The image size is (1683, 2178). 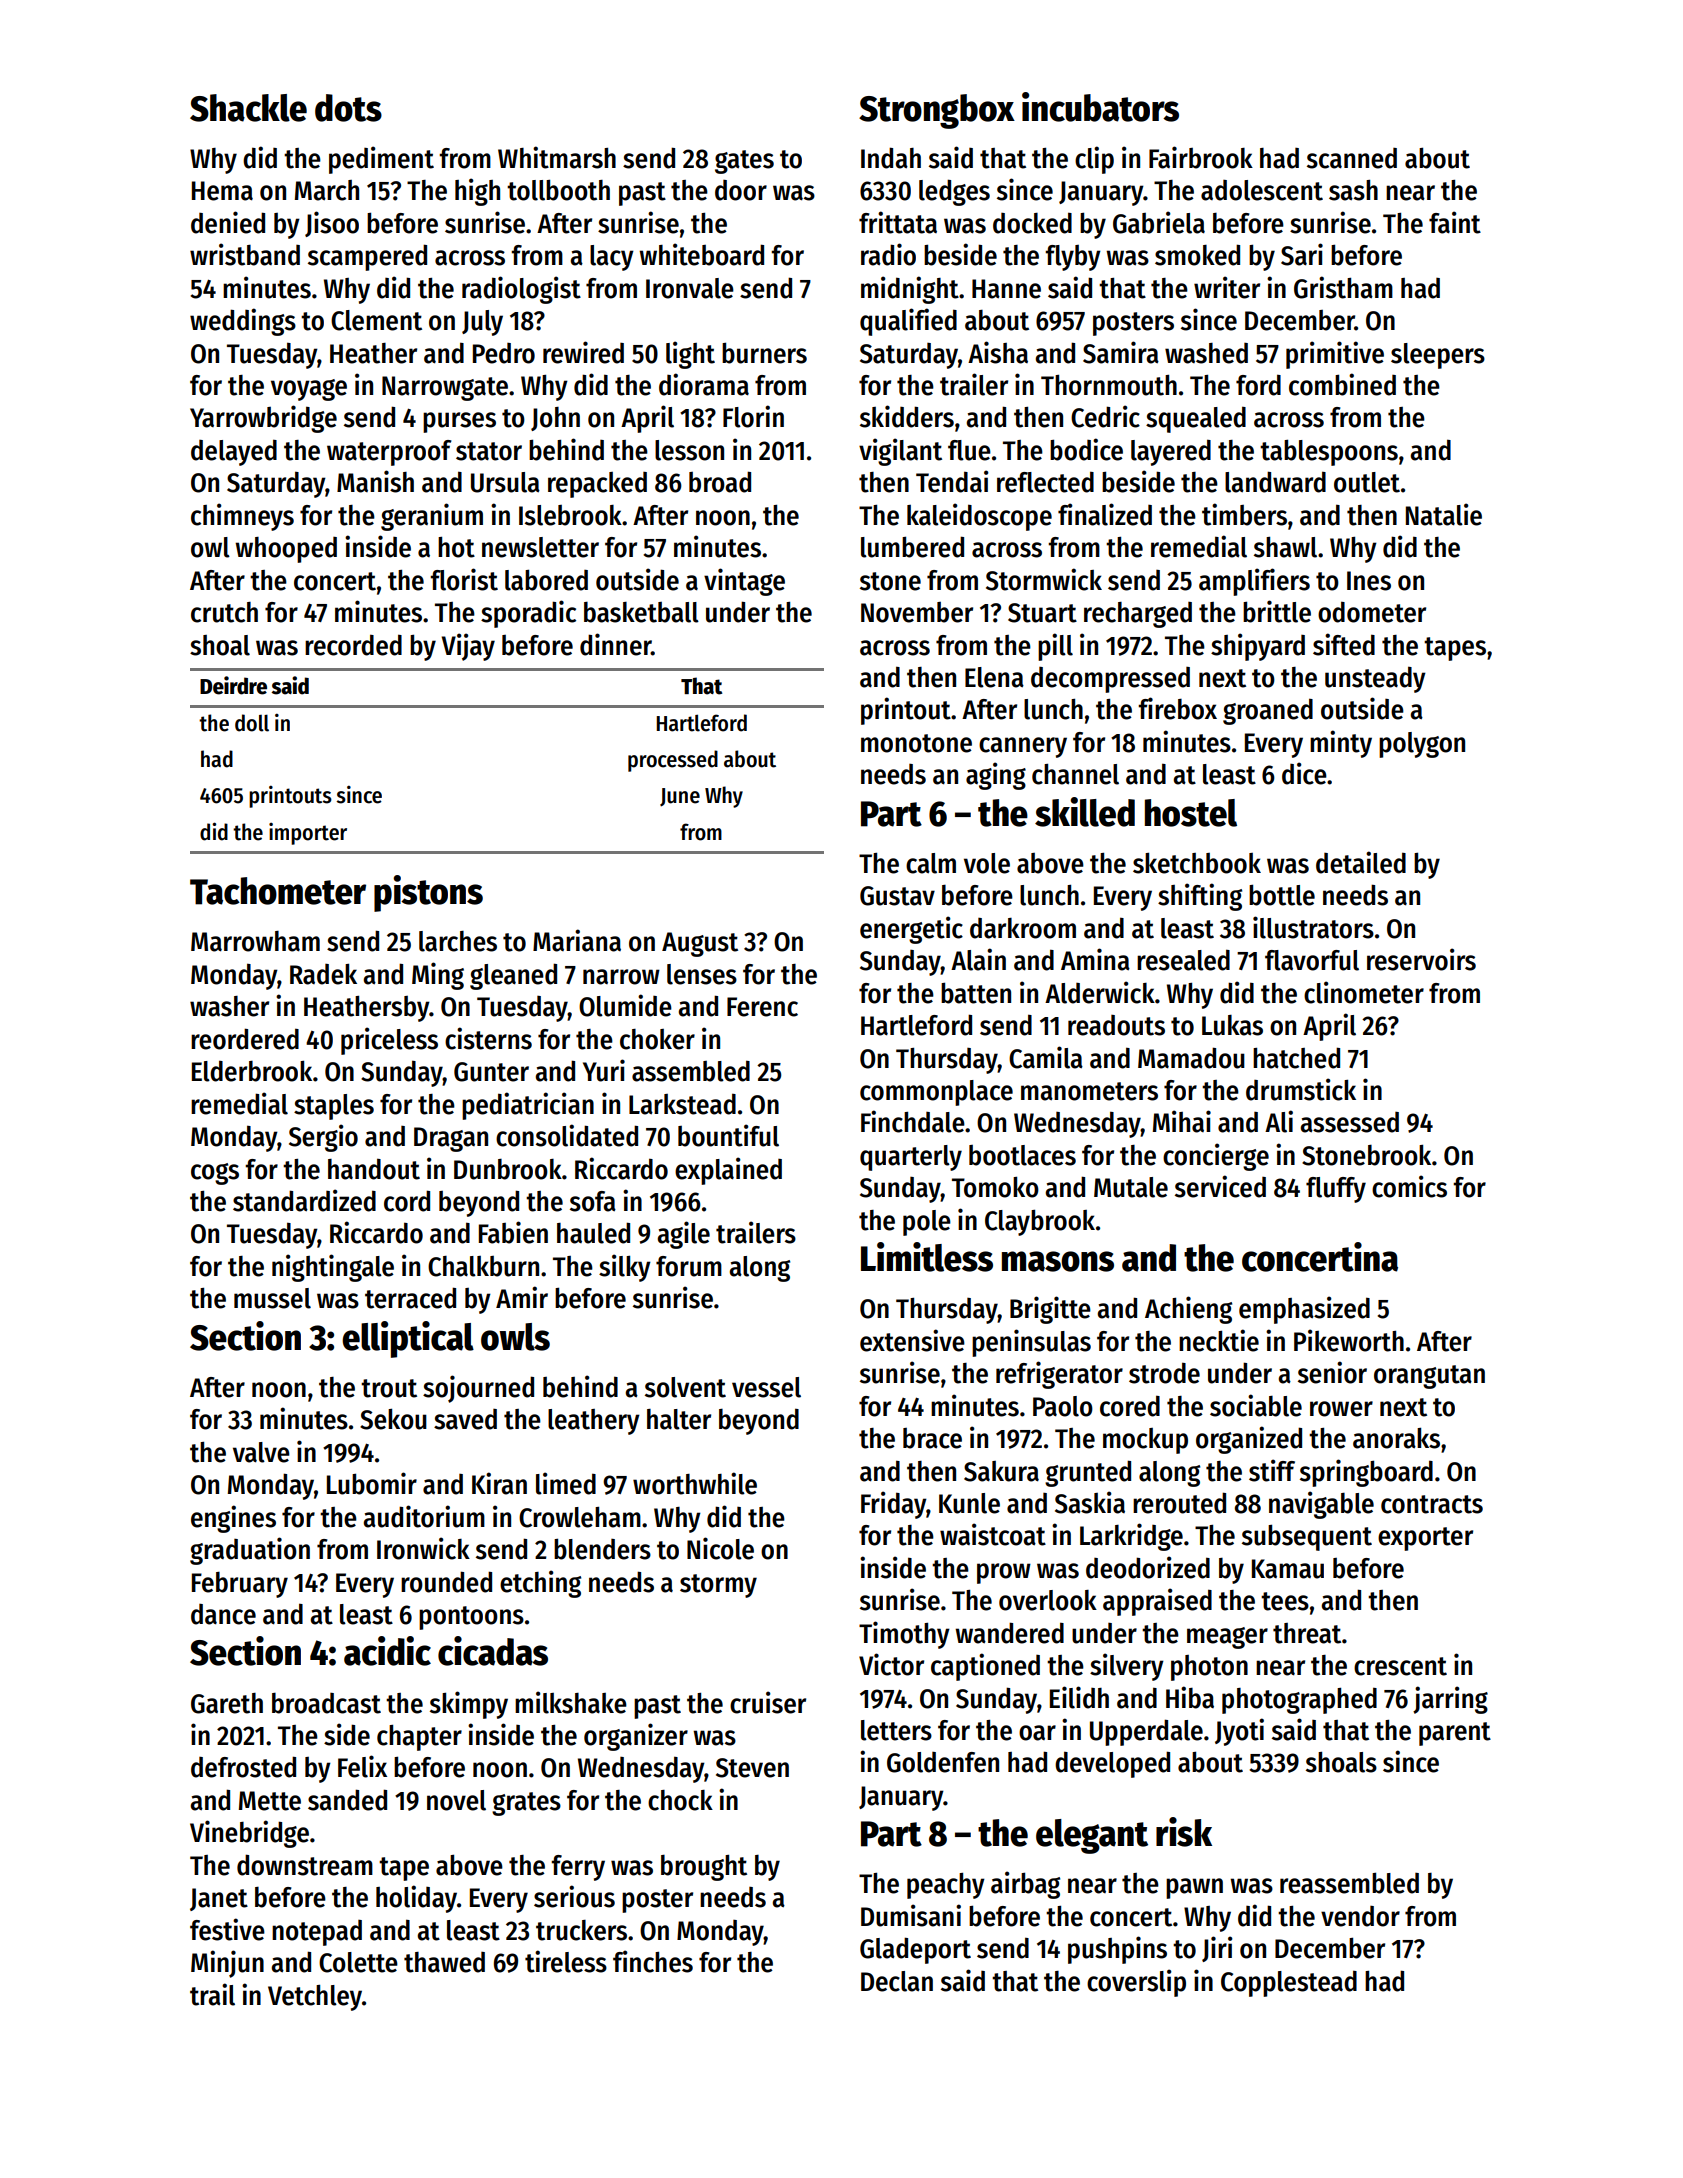 What do you see at coordinates (1100, 107) in the image?
I see `incubators` at bounding box center [1100, 107].
